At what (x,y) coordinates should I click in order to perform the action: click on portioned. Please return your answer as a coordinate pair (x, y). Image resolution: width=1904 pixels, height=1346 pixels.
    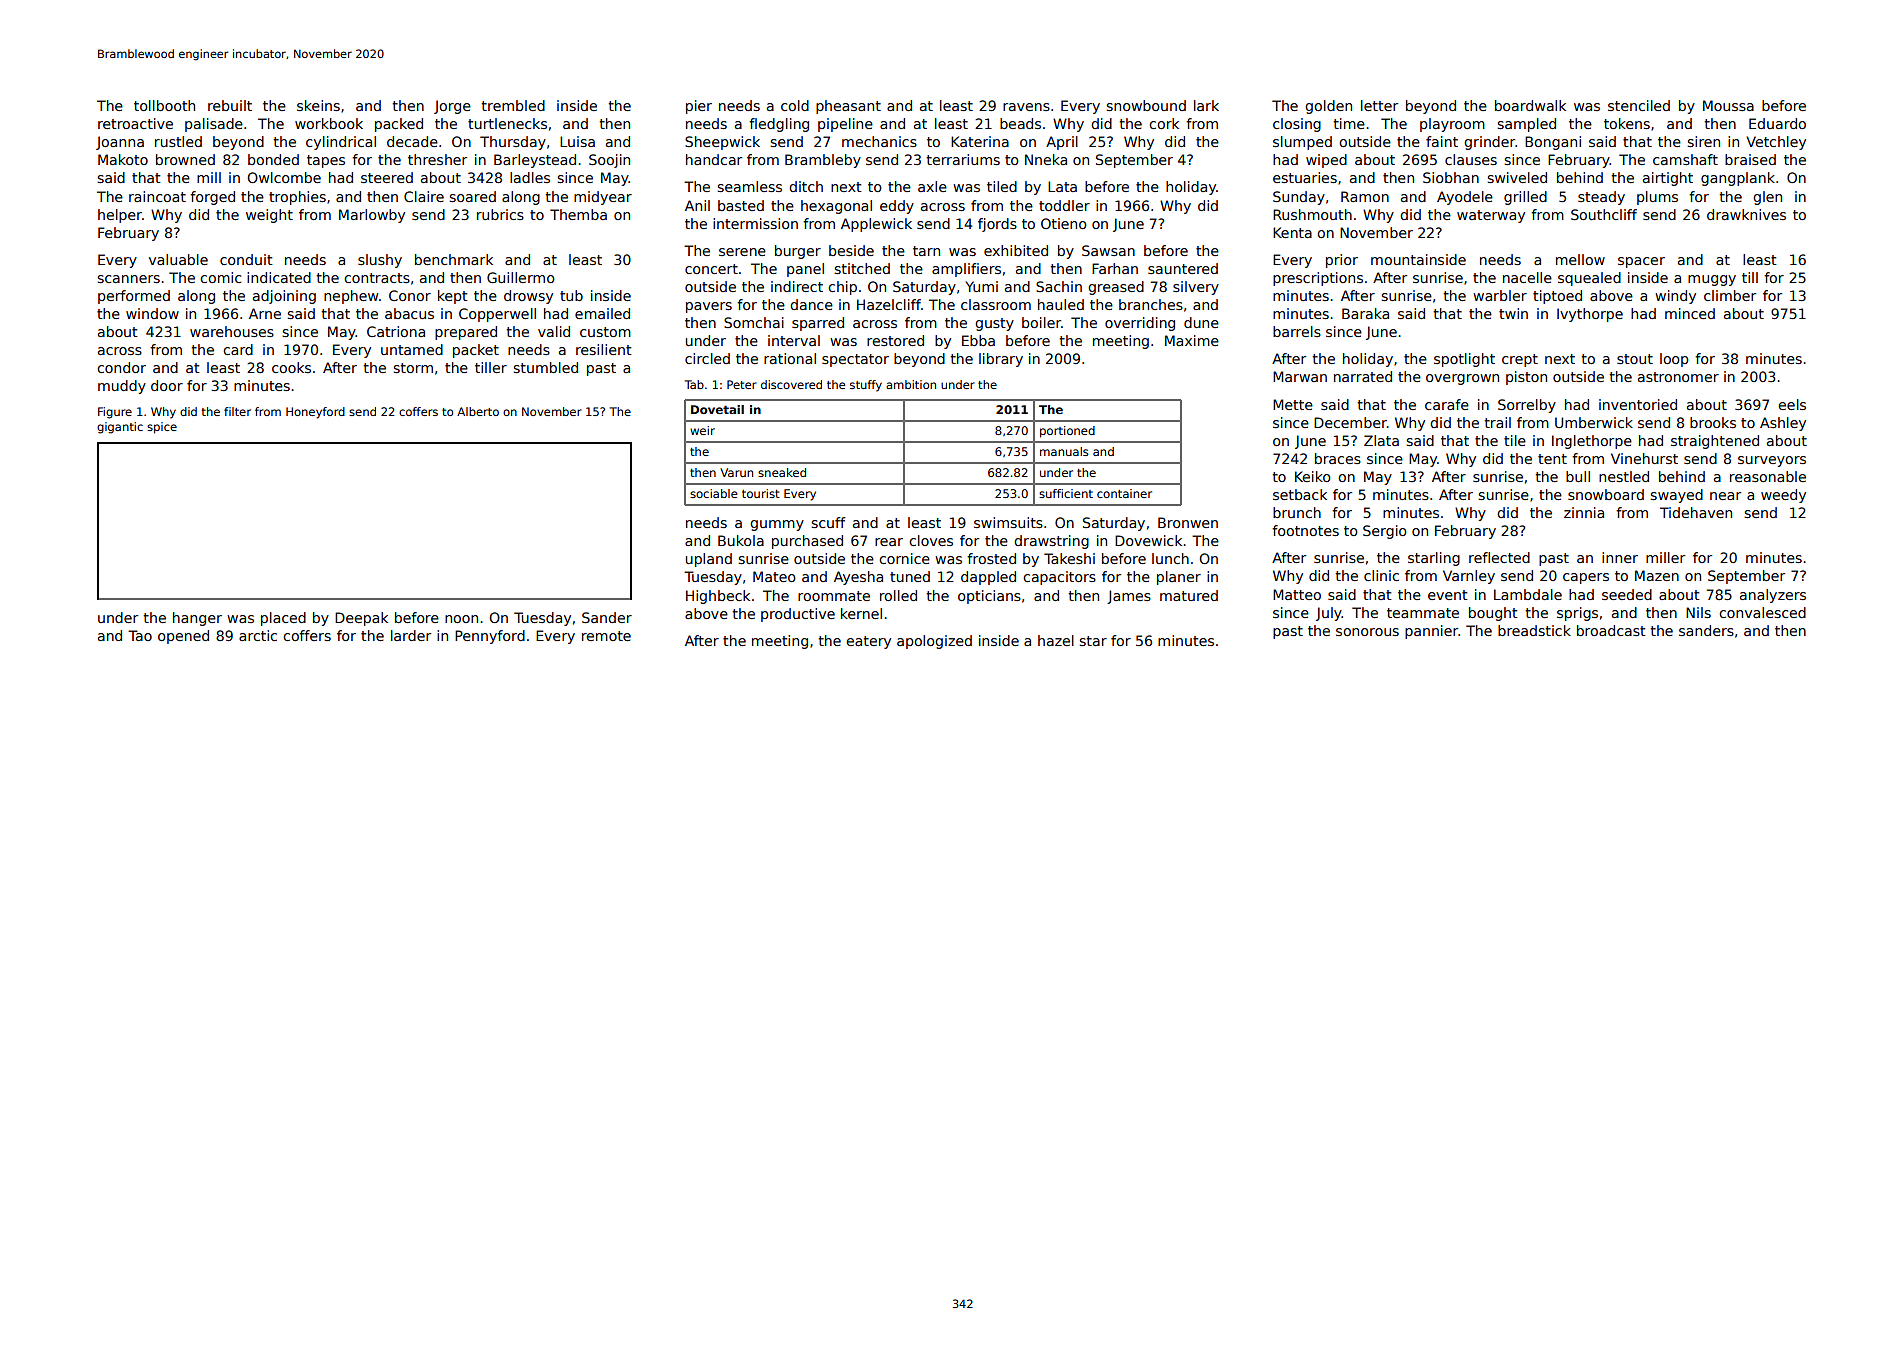
    Looking at the image, I should click on (1067, 432).
